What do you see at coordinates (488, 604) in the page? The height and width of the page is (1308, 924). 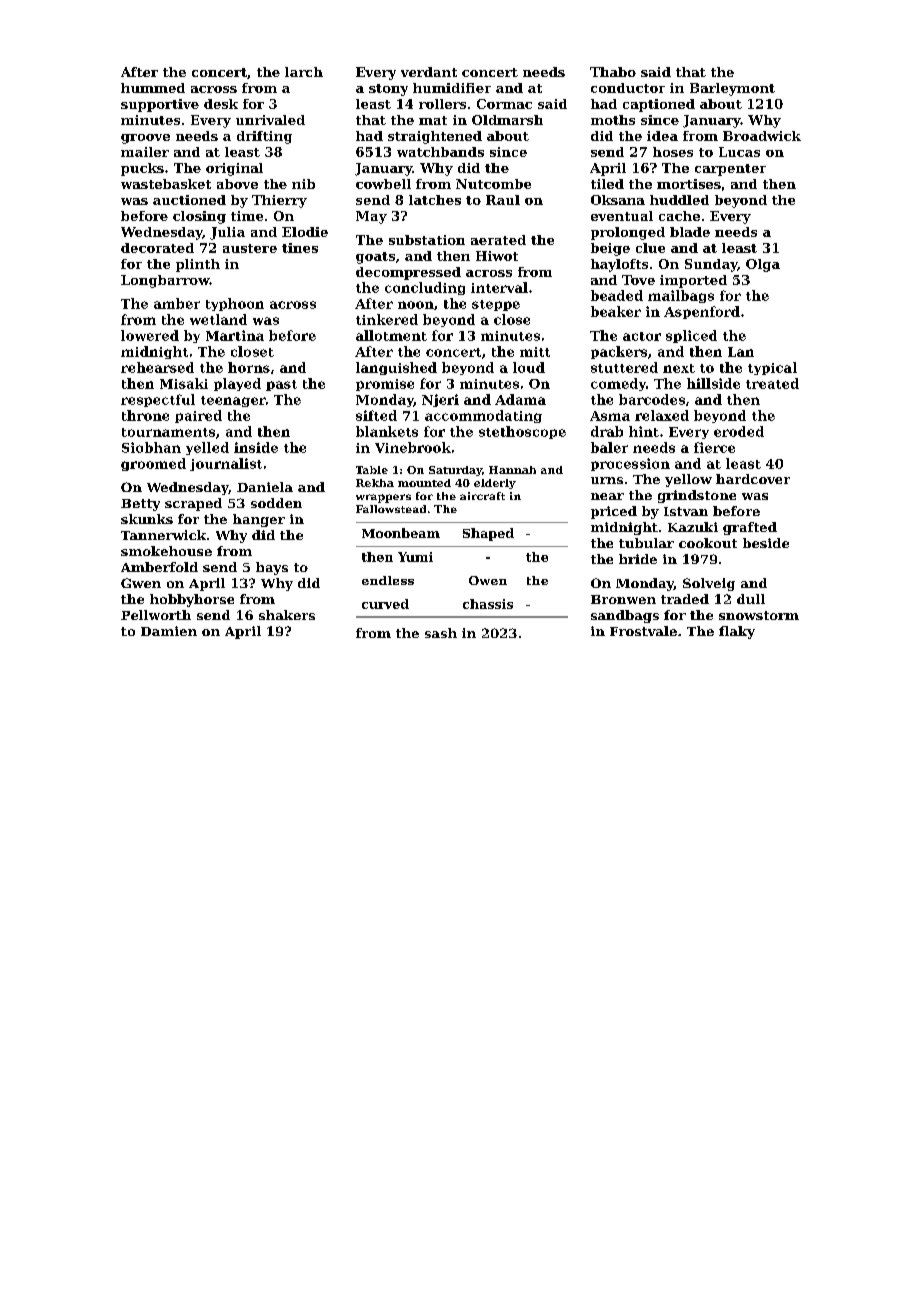 I see `chassis` at bounding box center [488, 604].
